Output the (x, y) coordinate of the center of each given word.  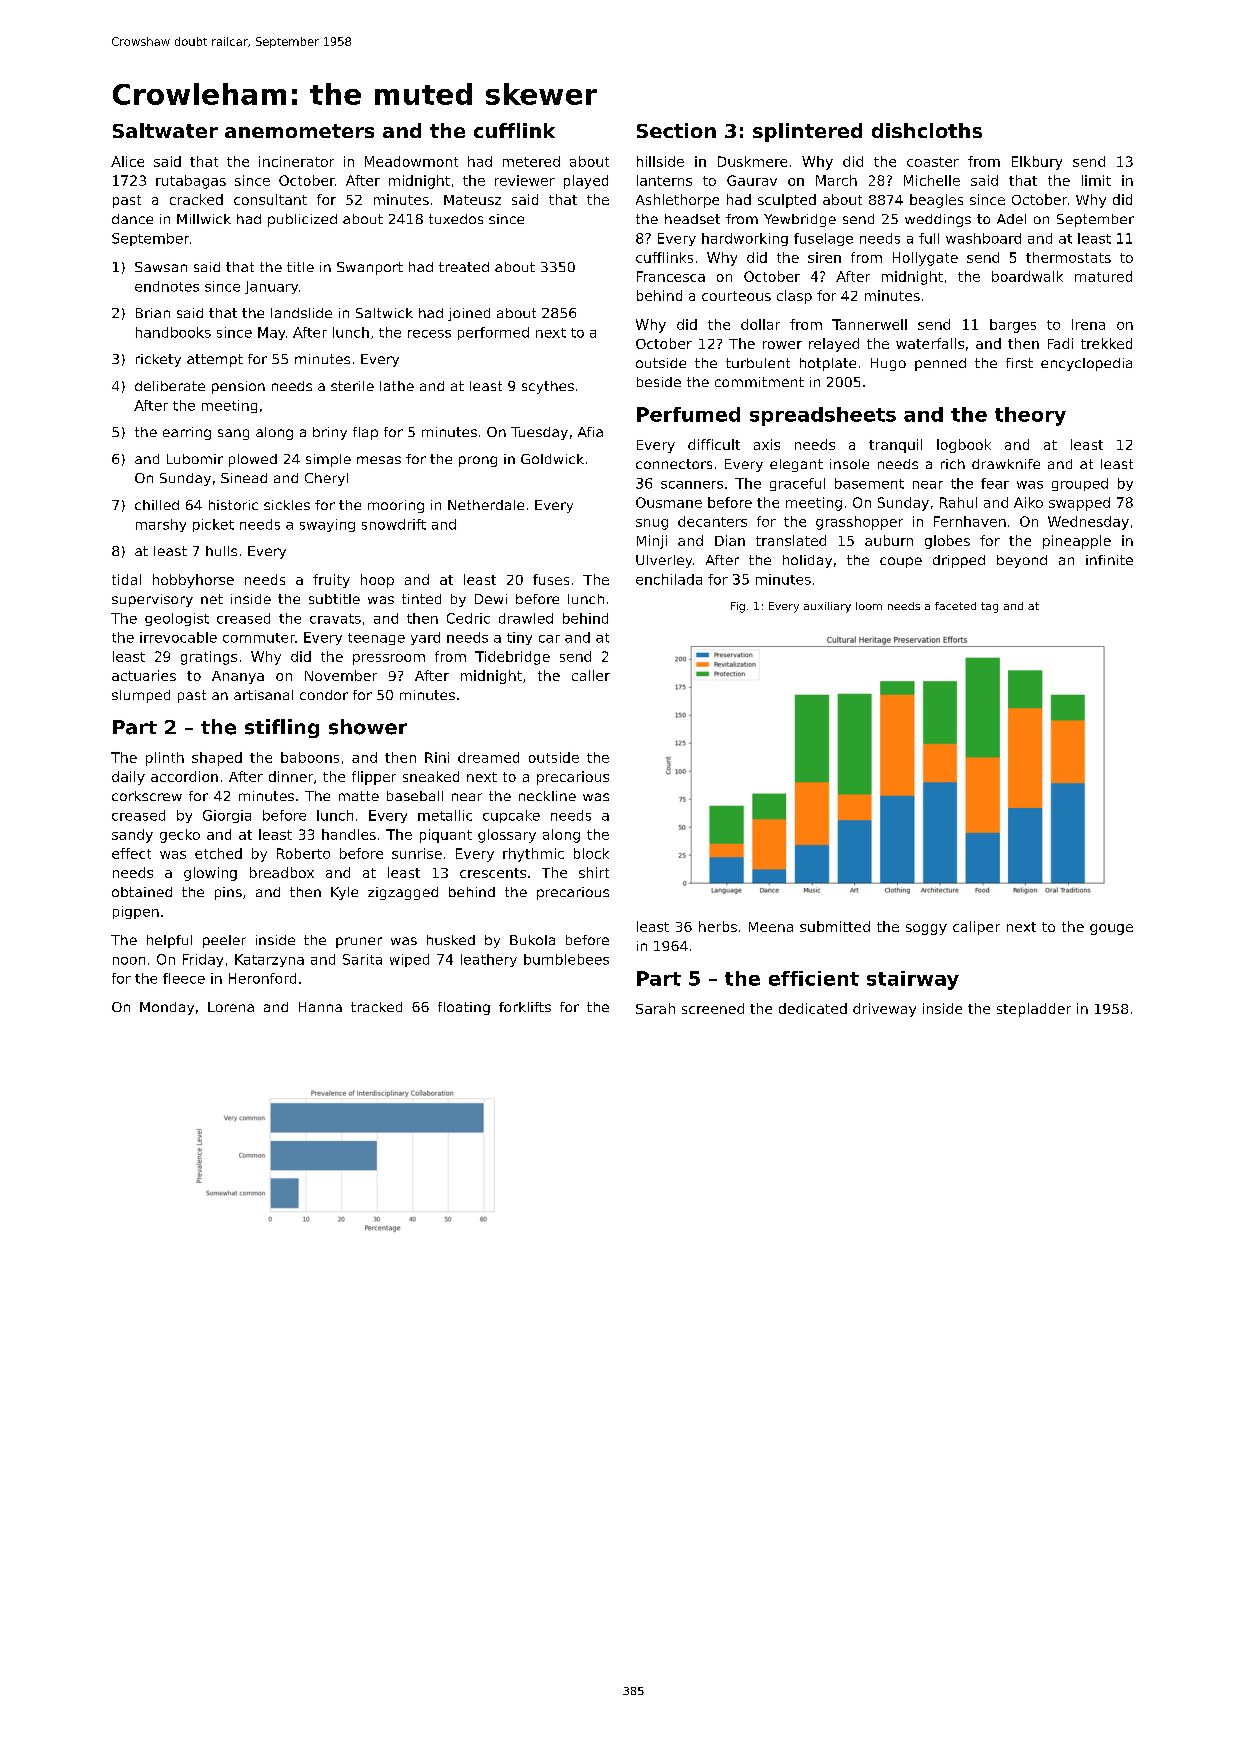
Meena (771, 927)
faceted (955, 606)
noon (129, 961)
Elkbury (1037, 163)
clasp (794, 297)
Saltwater (165, 130)
